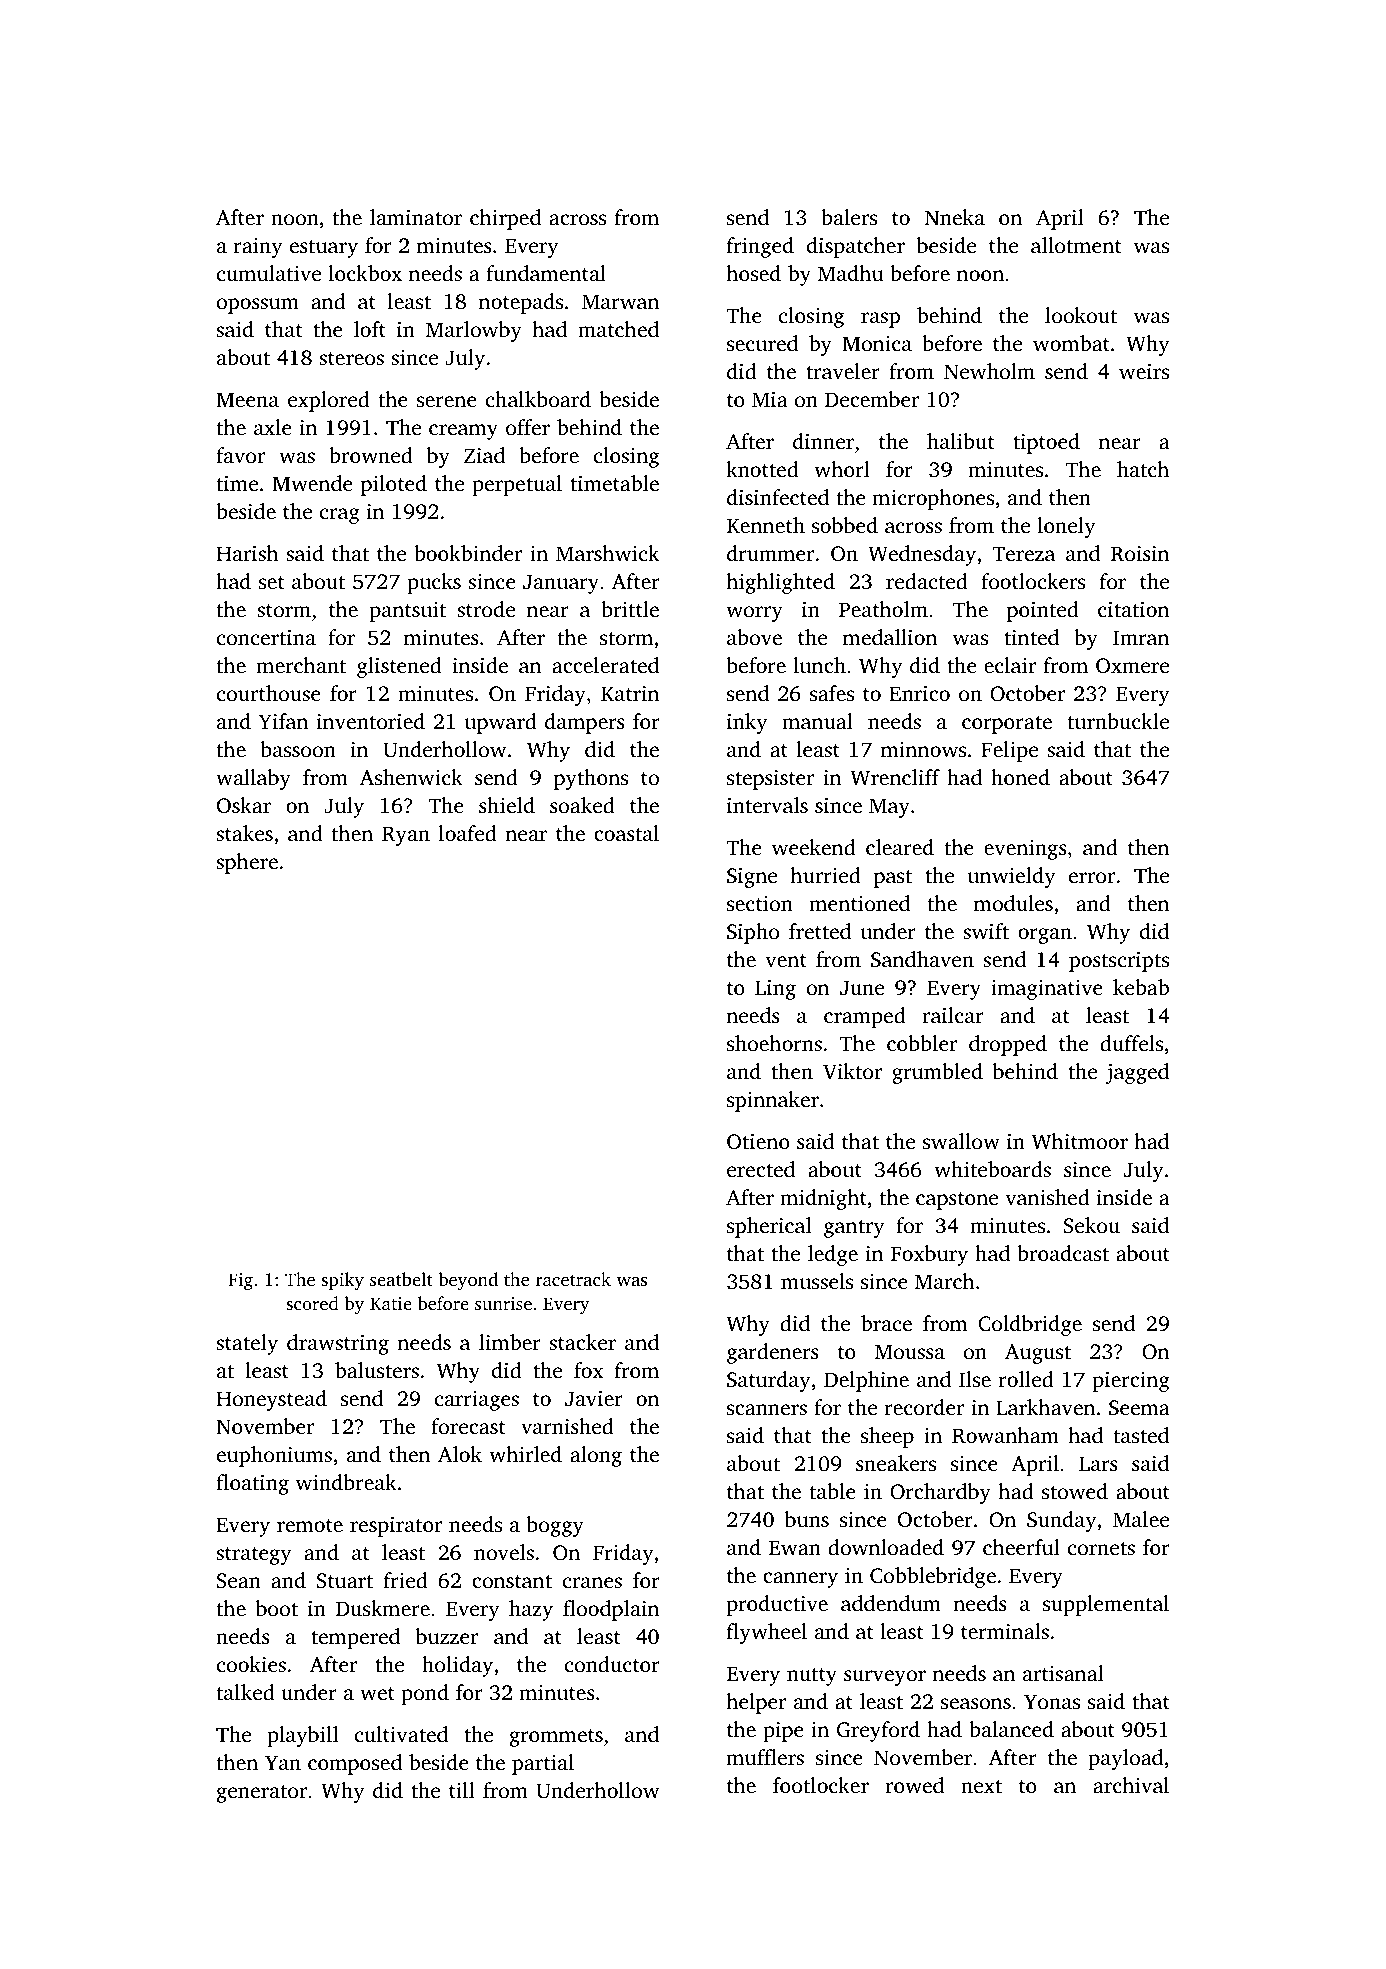 The image size is (1386, 1969). What do you see at coordinates (462, 1790) in the screenshot?
I see `till` at bounding box center [462, 1790].
